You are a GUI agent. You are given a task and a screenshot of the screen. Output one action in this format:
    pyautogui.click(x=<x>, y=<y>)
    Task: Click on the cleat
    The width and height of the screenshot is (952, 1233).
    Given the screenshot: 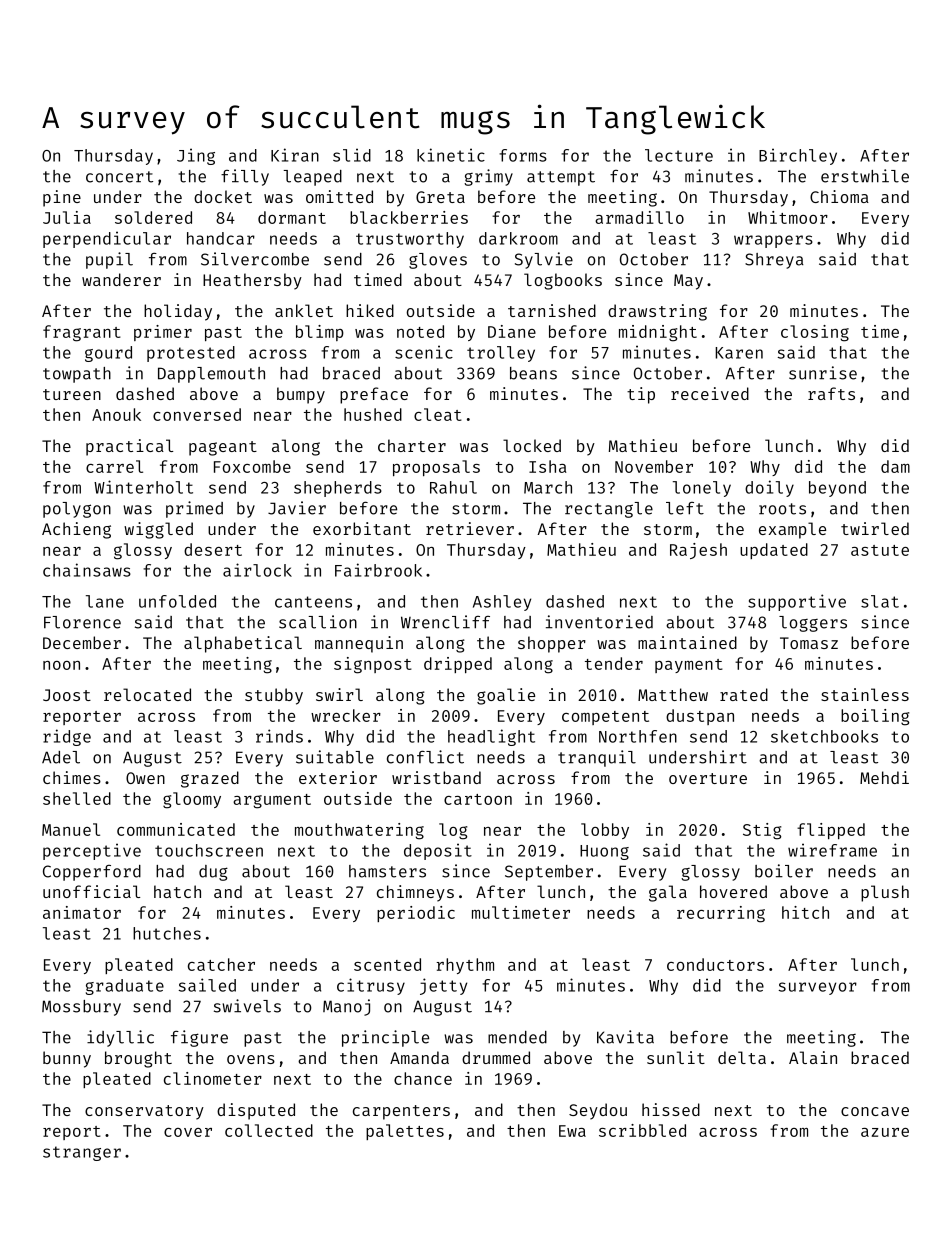 What is the action you would take?
    pyautogui.click(x=438, y=414)
